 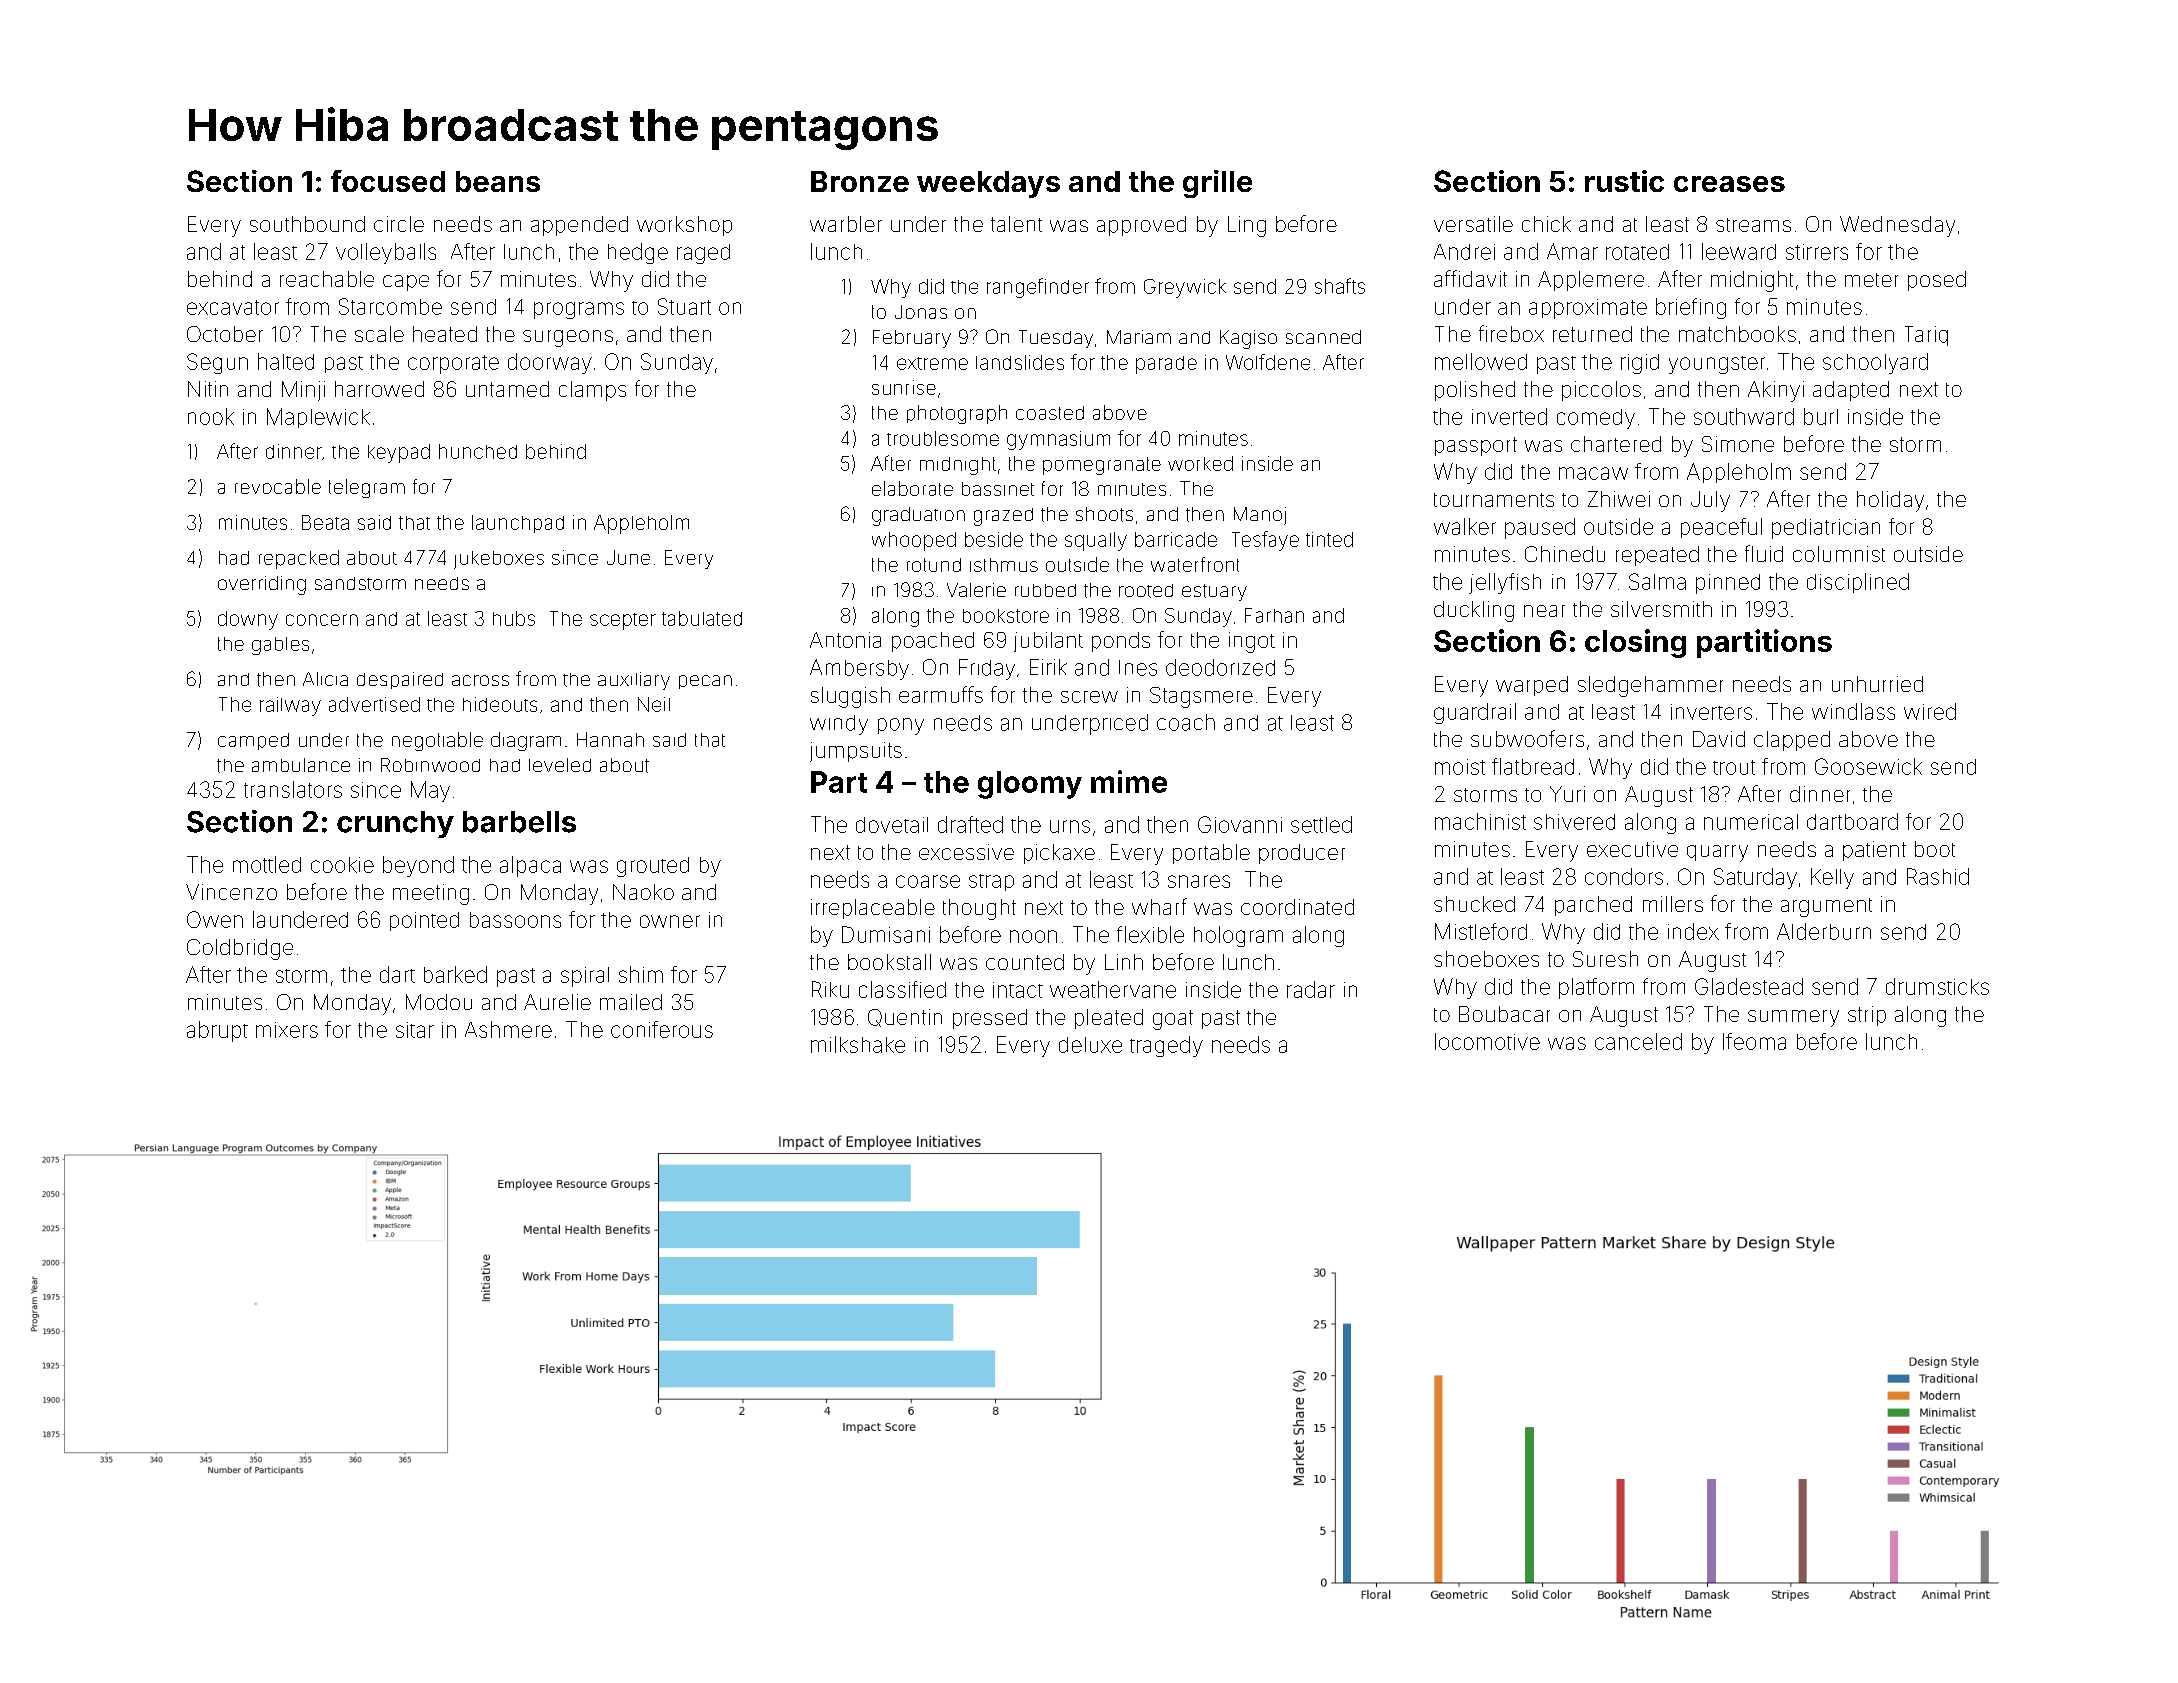 What do you see at coordinates (941, 694) in the page?
I see `earmuffs` at bounding box center [941, 694].
